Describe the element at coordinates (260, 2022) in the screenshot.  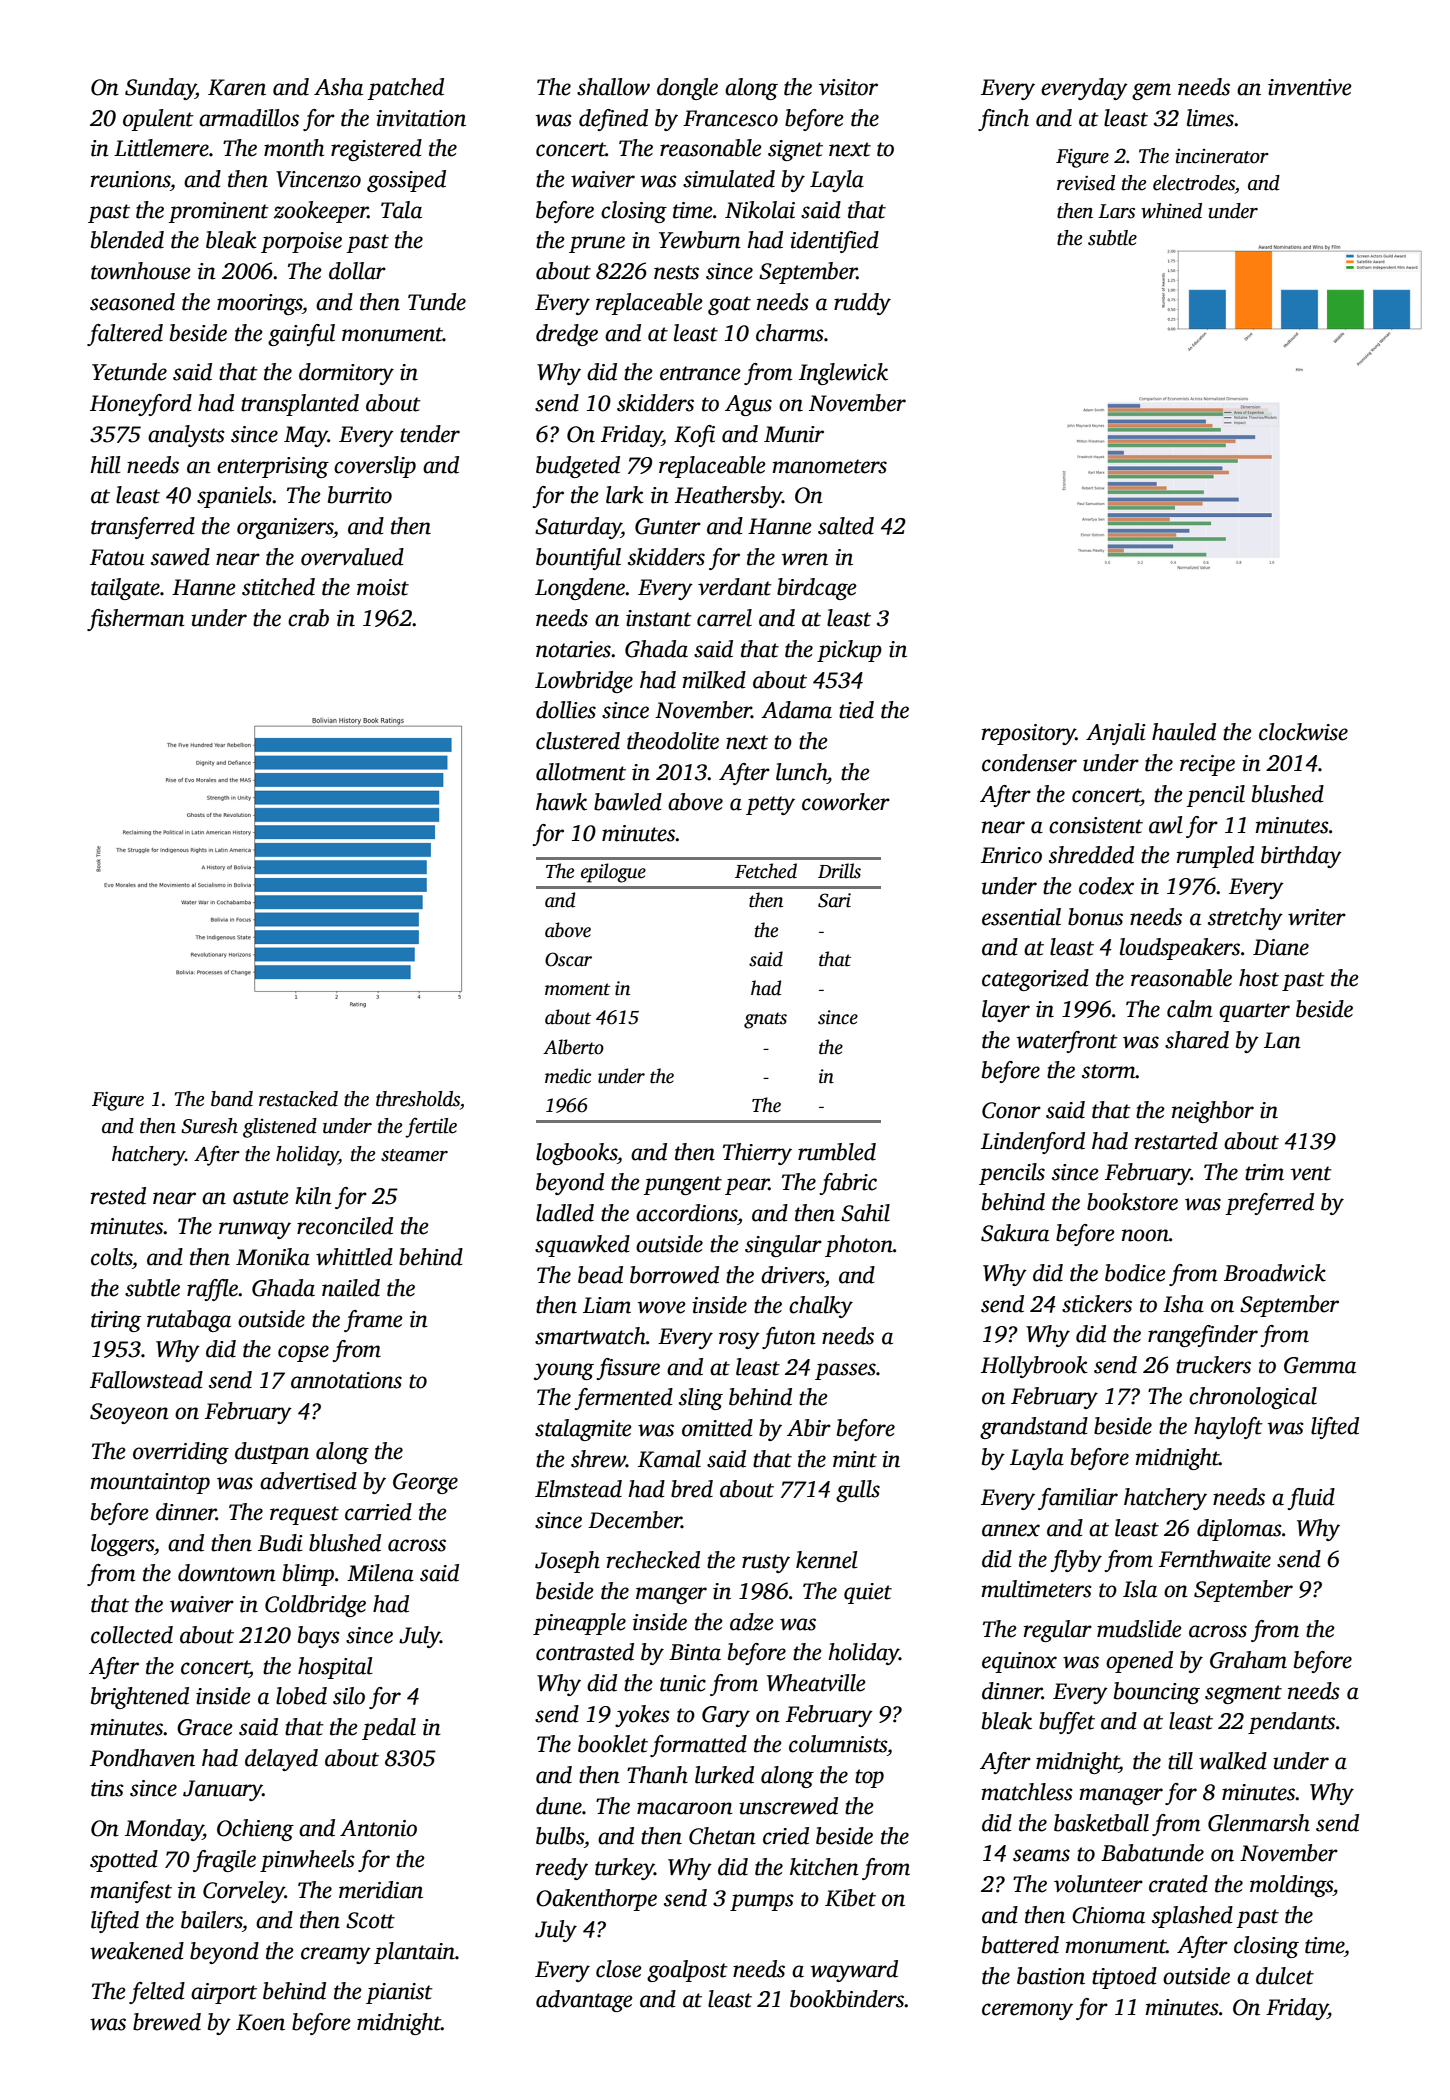
I see `Koen` at that location.
